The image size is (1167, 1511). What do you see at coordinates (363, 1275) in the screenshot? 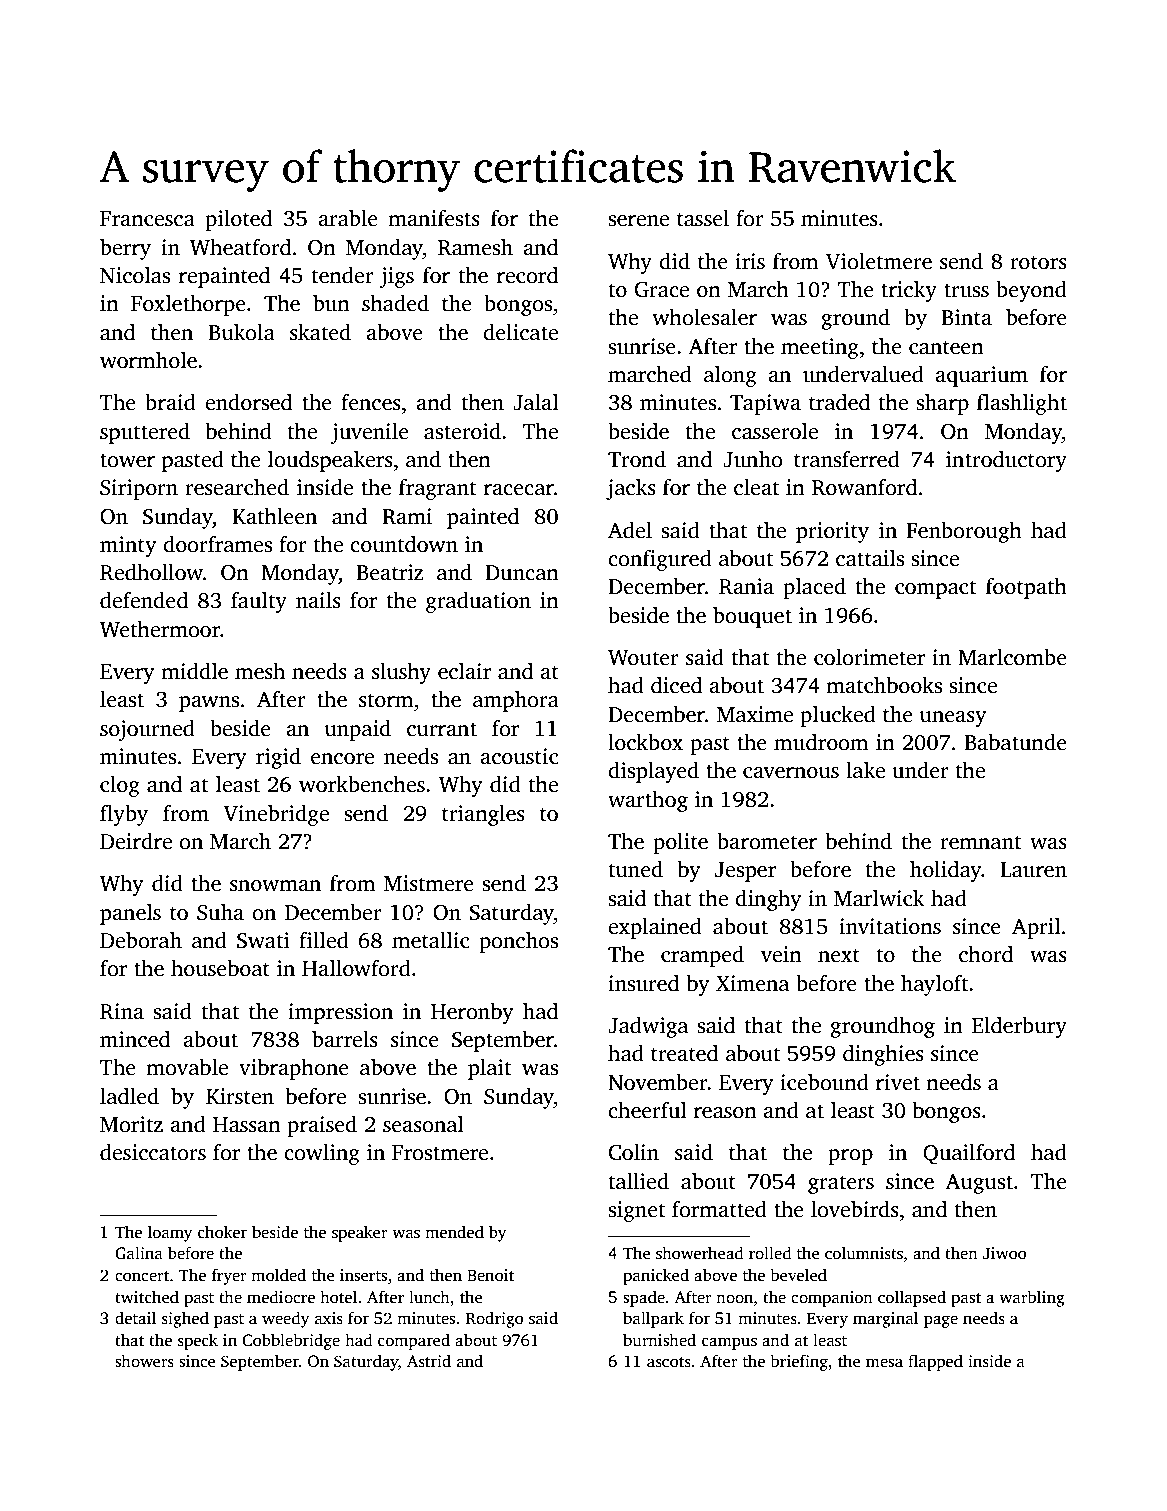
I see `inserts` at bounding box center [363, 1275].
